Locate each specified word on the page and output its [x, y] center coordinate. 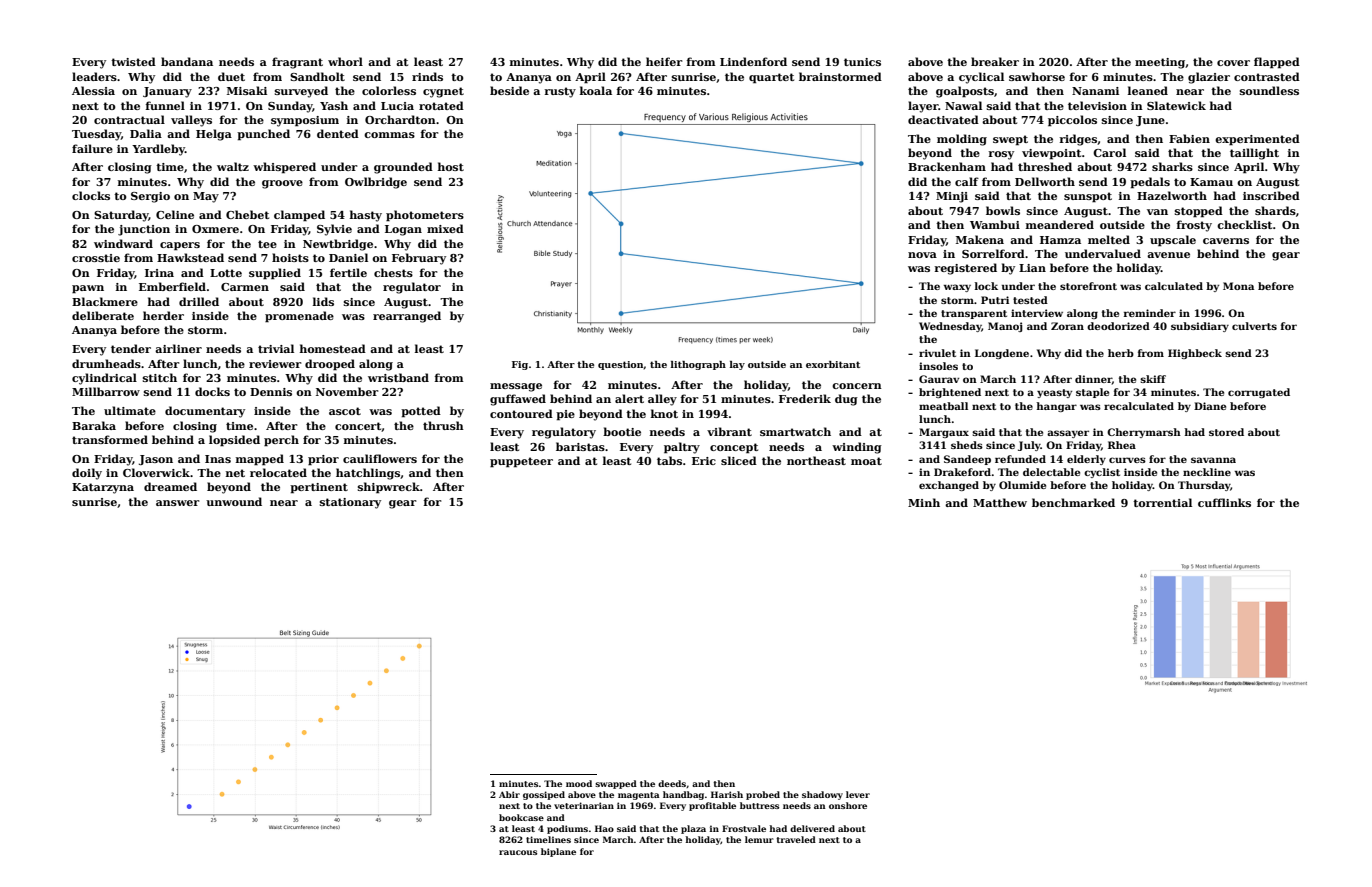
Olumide [1022, 485]
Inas [218, 459]
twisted [133, 61]
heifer [664, 61]
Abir [509, 794]
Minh [924, 502]
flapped [1277, 63]
